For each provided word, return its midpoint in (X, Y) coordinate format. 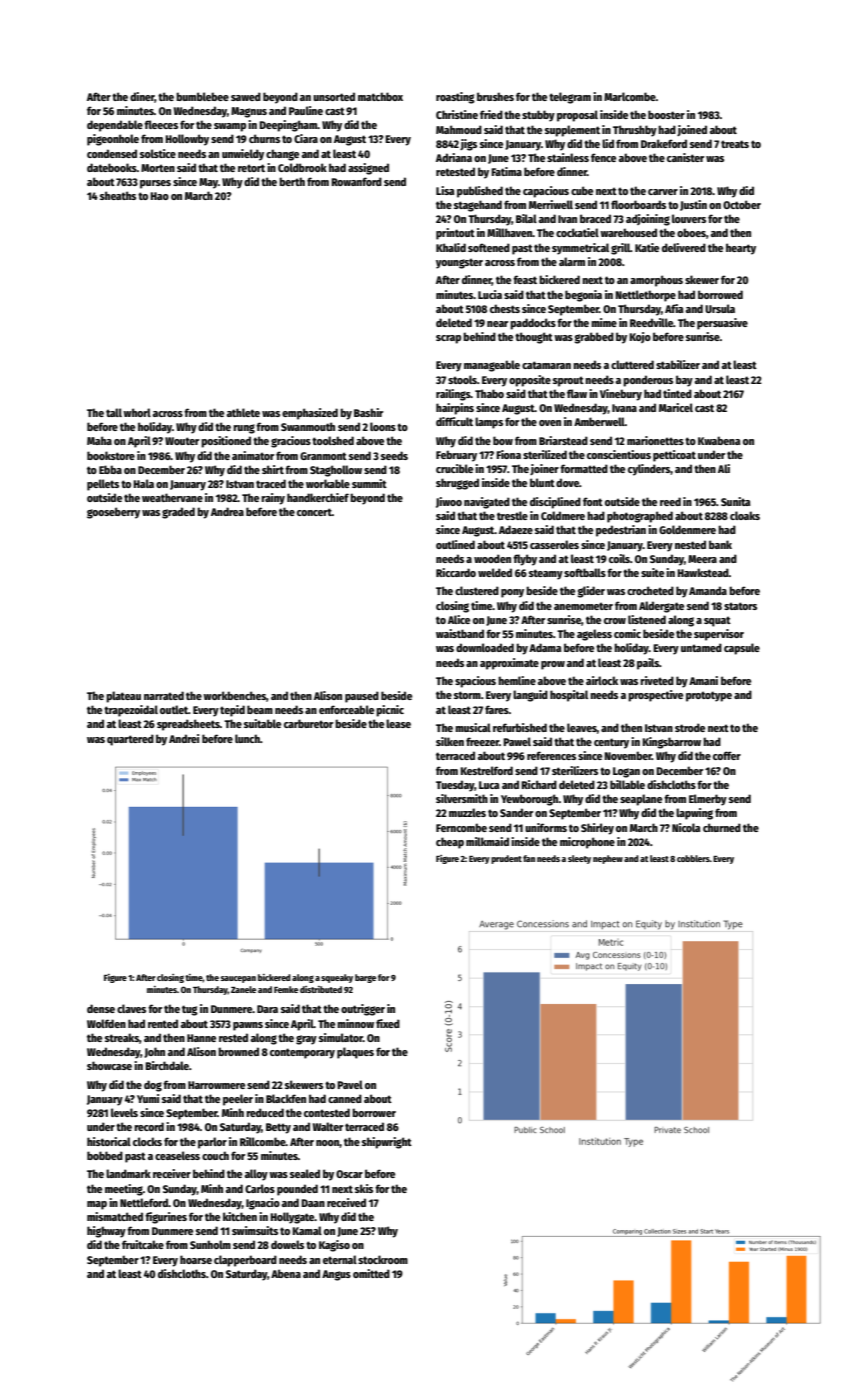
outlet (174, 709)
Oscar (349, 1174)
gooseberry (113, 513)
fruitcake (143, 1244)
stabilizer (678, 364)
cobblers (693, 858)
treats (735, 144)
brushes (495, 96)
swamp (230, 127)
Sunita (735, 501)
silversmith (462, 798)
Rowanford (356, 181)
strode (690, 727)
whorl (137, 412)
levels (124, 1112)
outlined (455, 544)
